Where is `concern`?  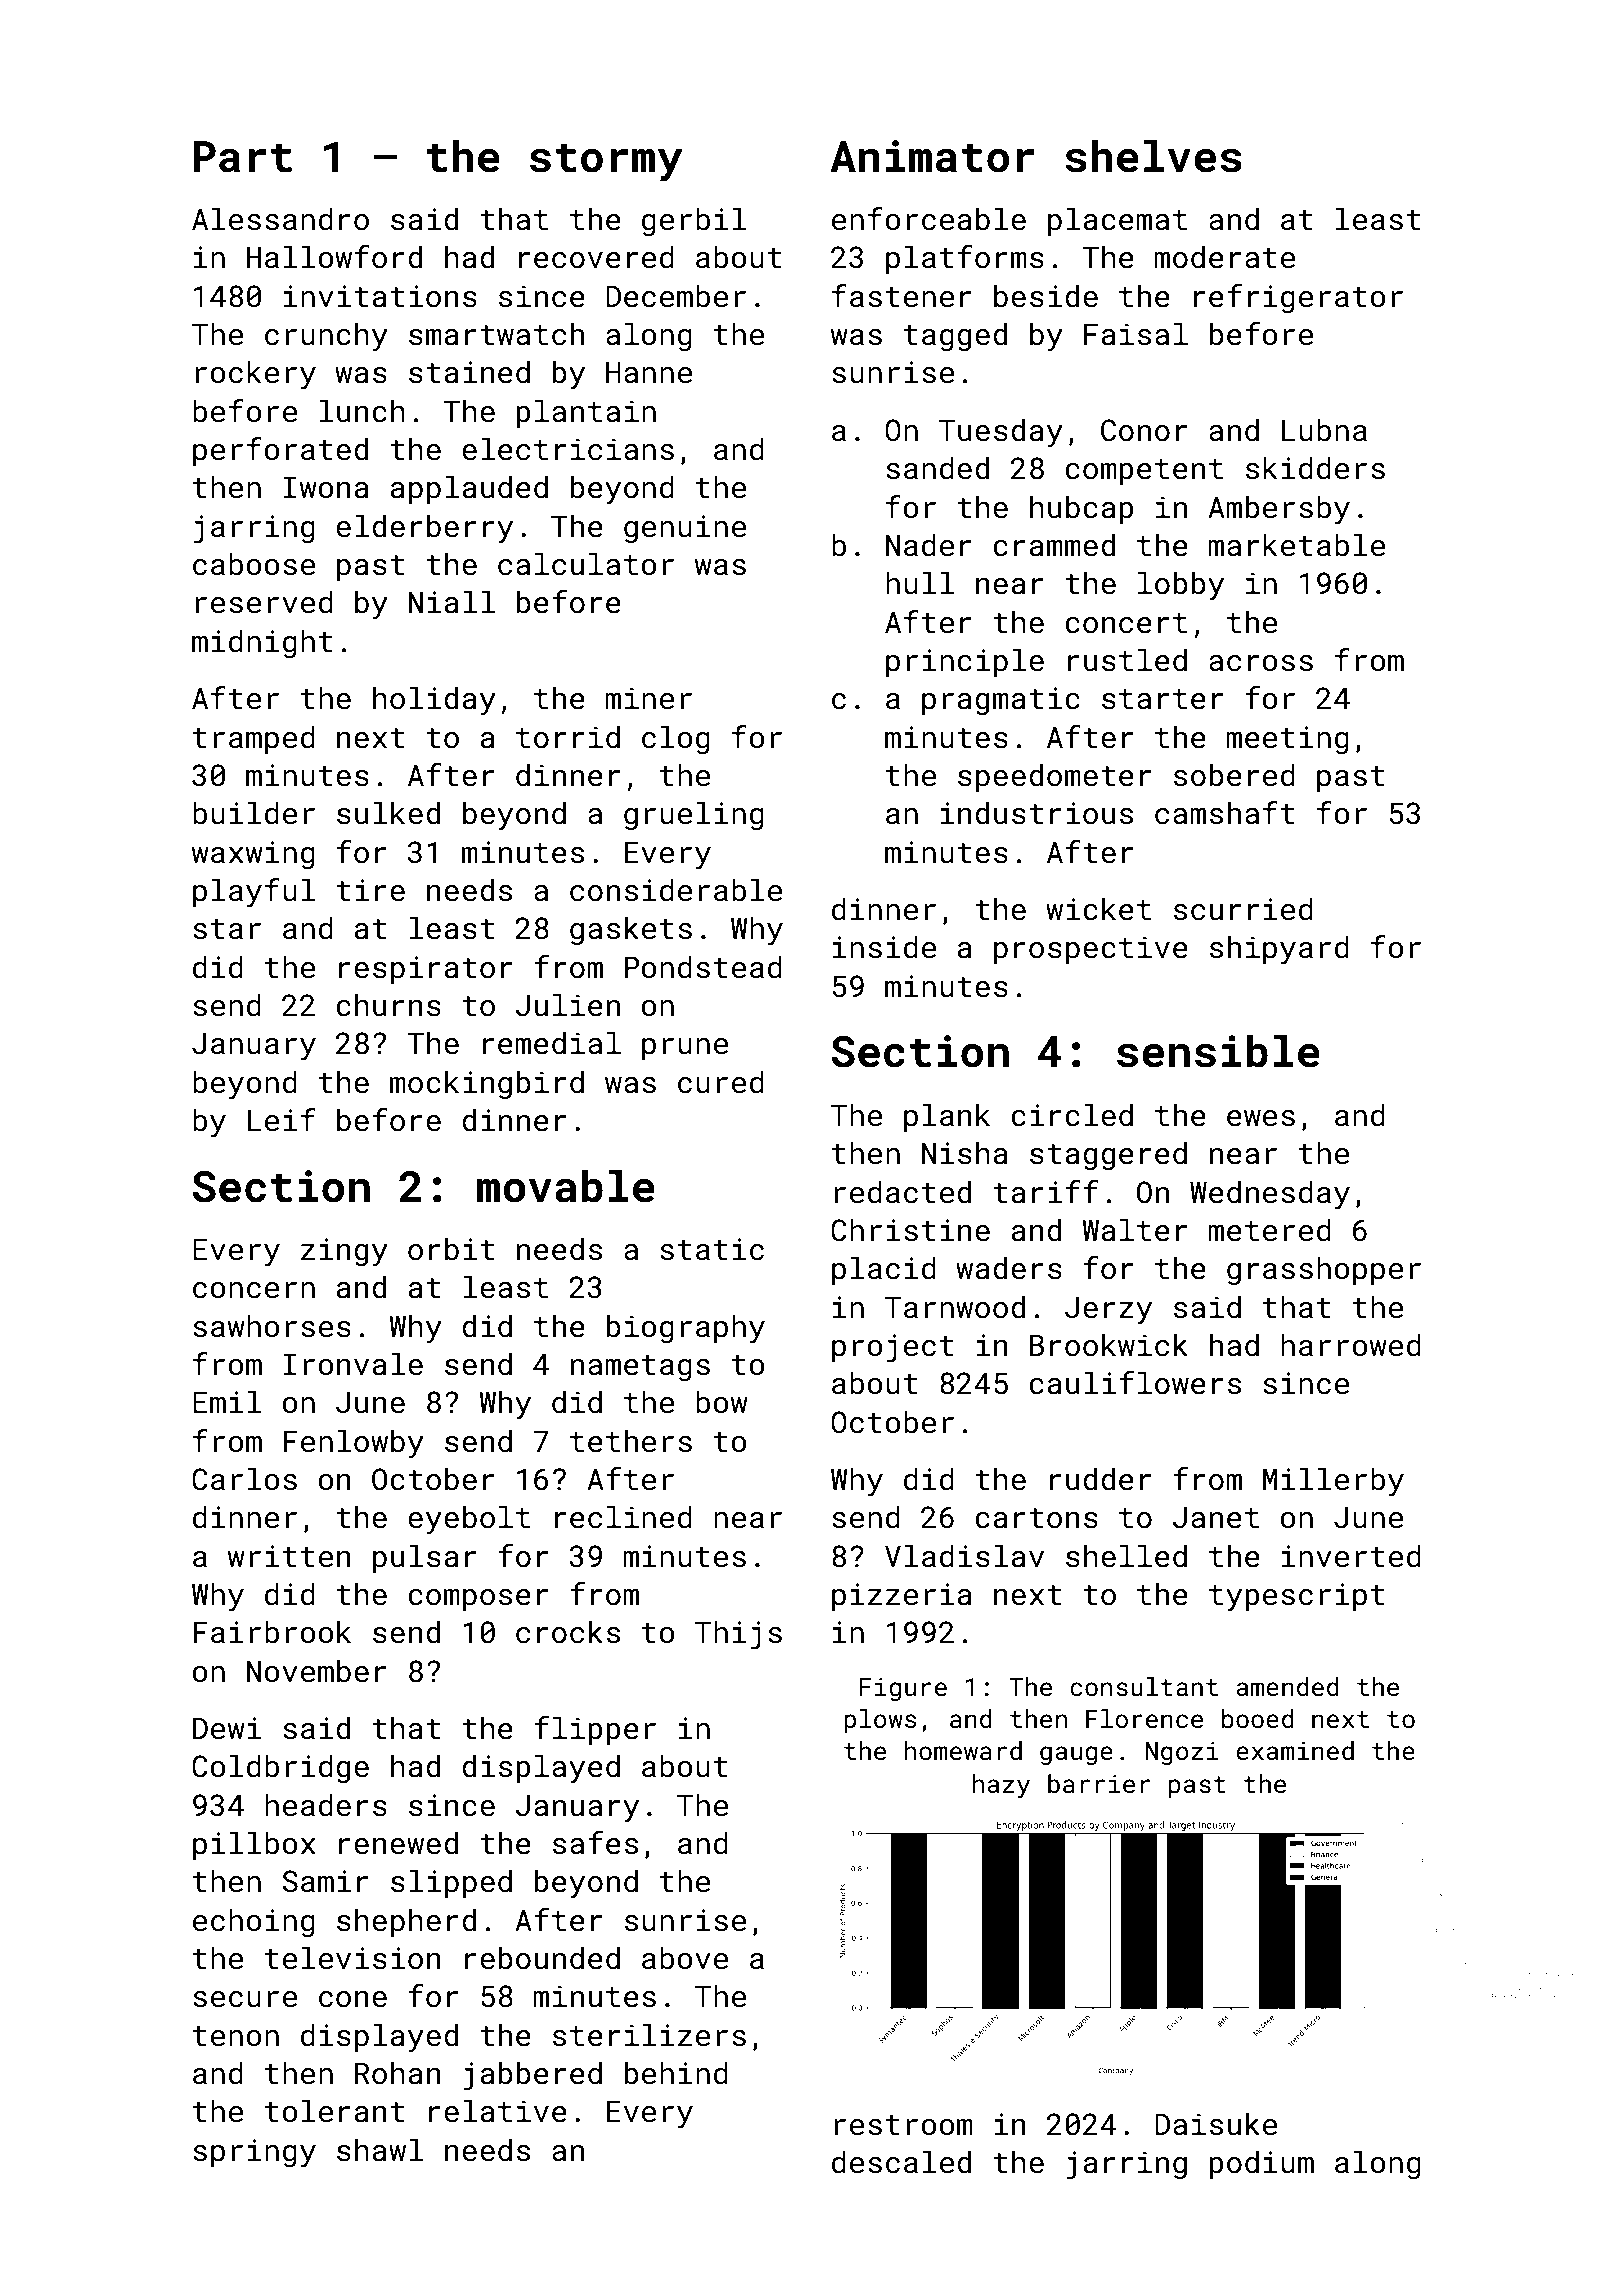 concern is located at coordinates (254, 1290).
